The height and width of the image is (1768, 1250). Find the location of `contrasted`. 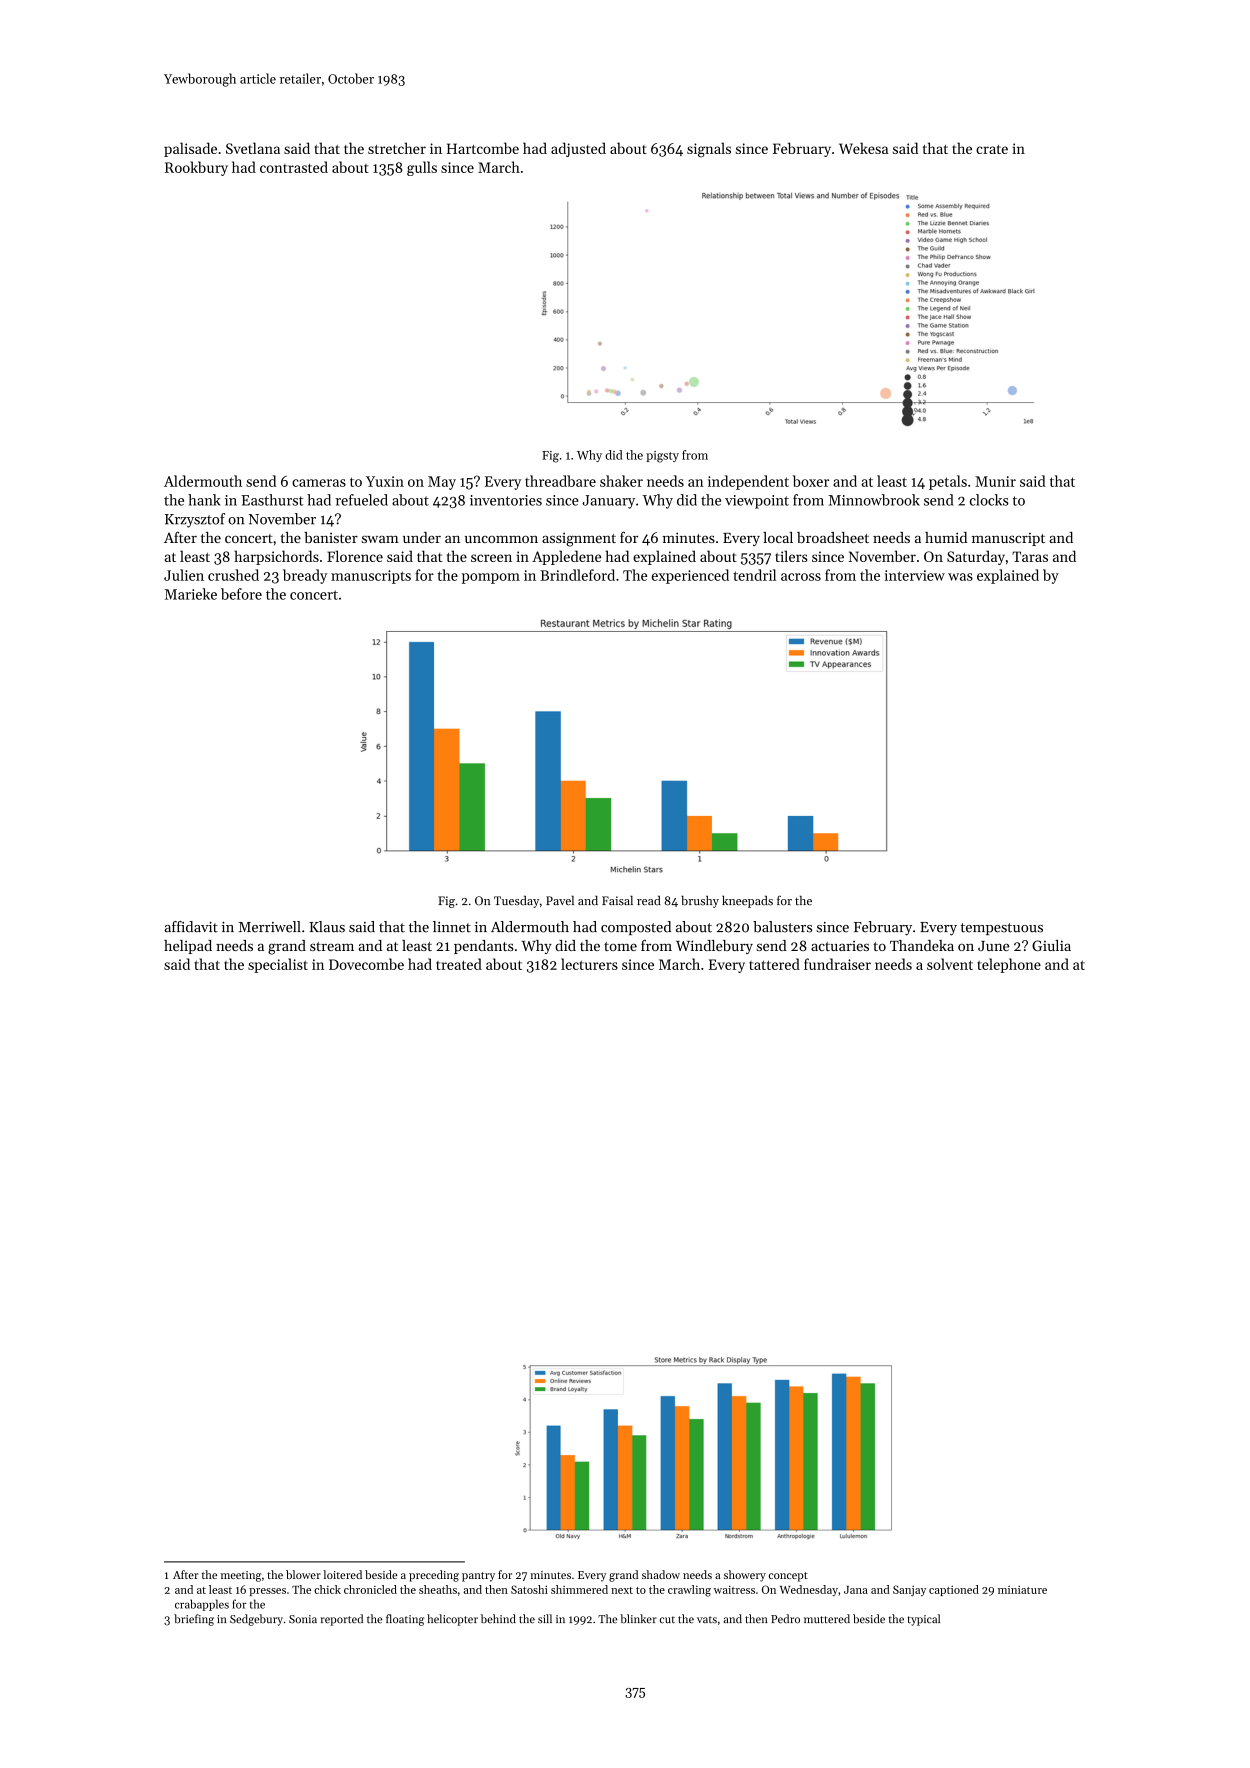

contrasted is located at coordinates (294, 167).
